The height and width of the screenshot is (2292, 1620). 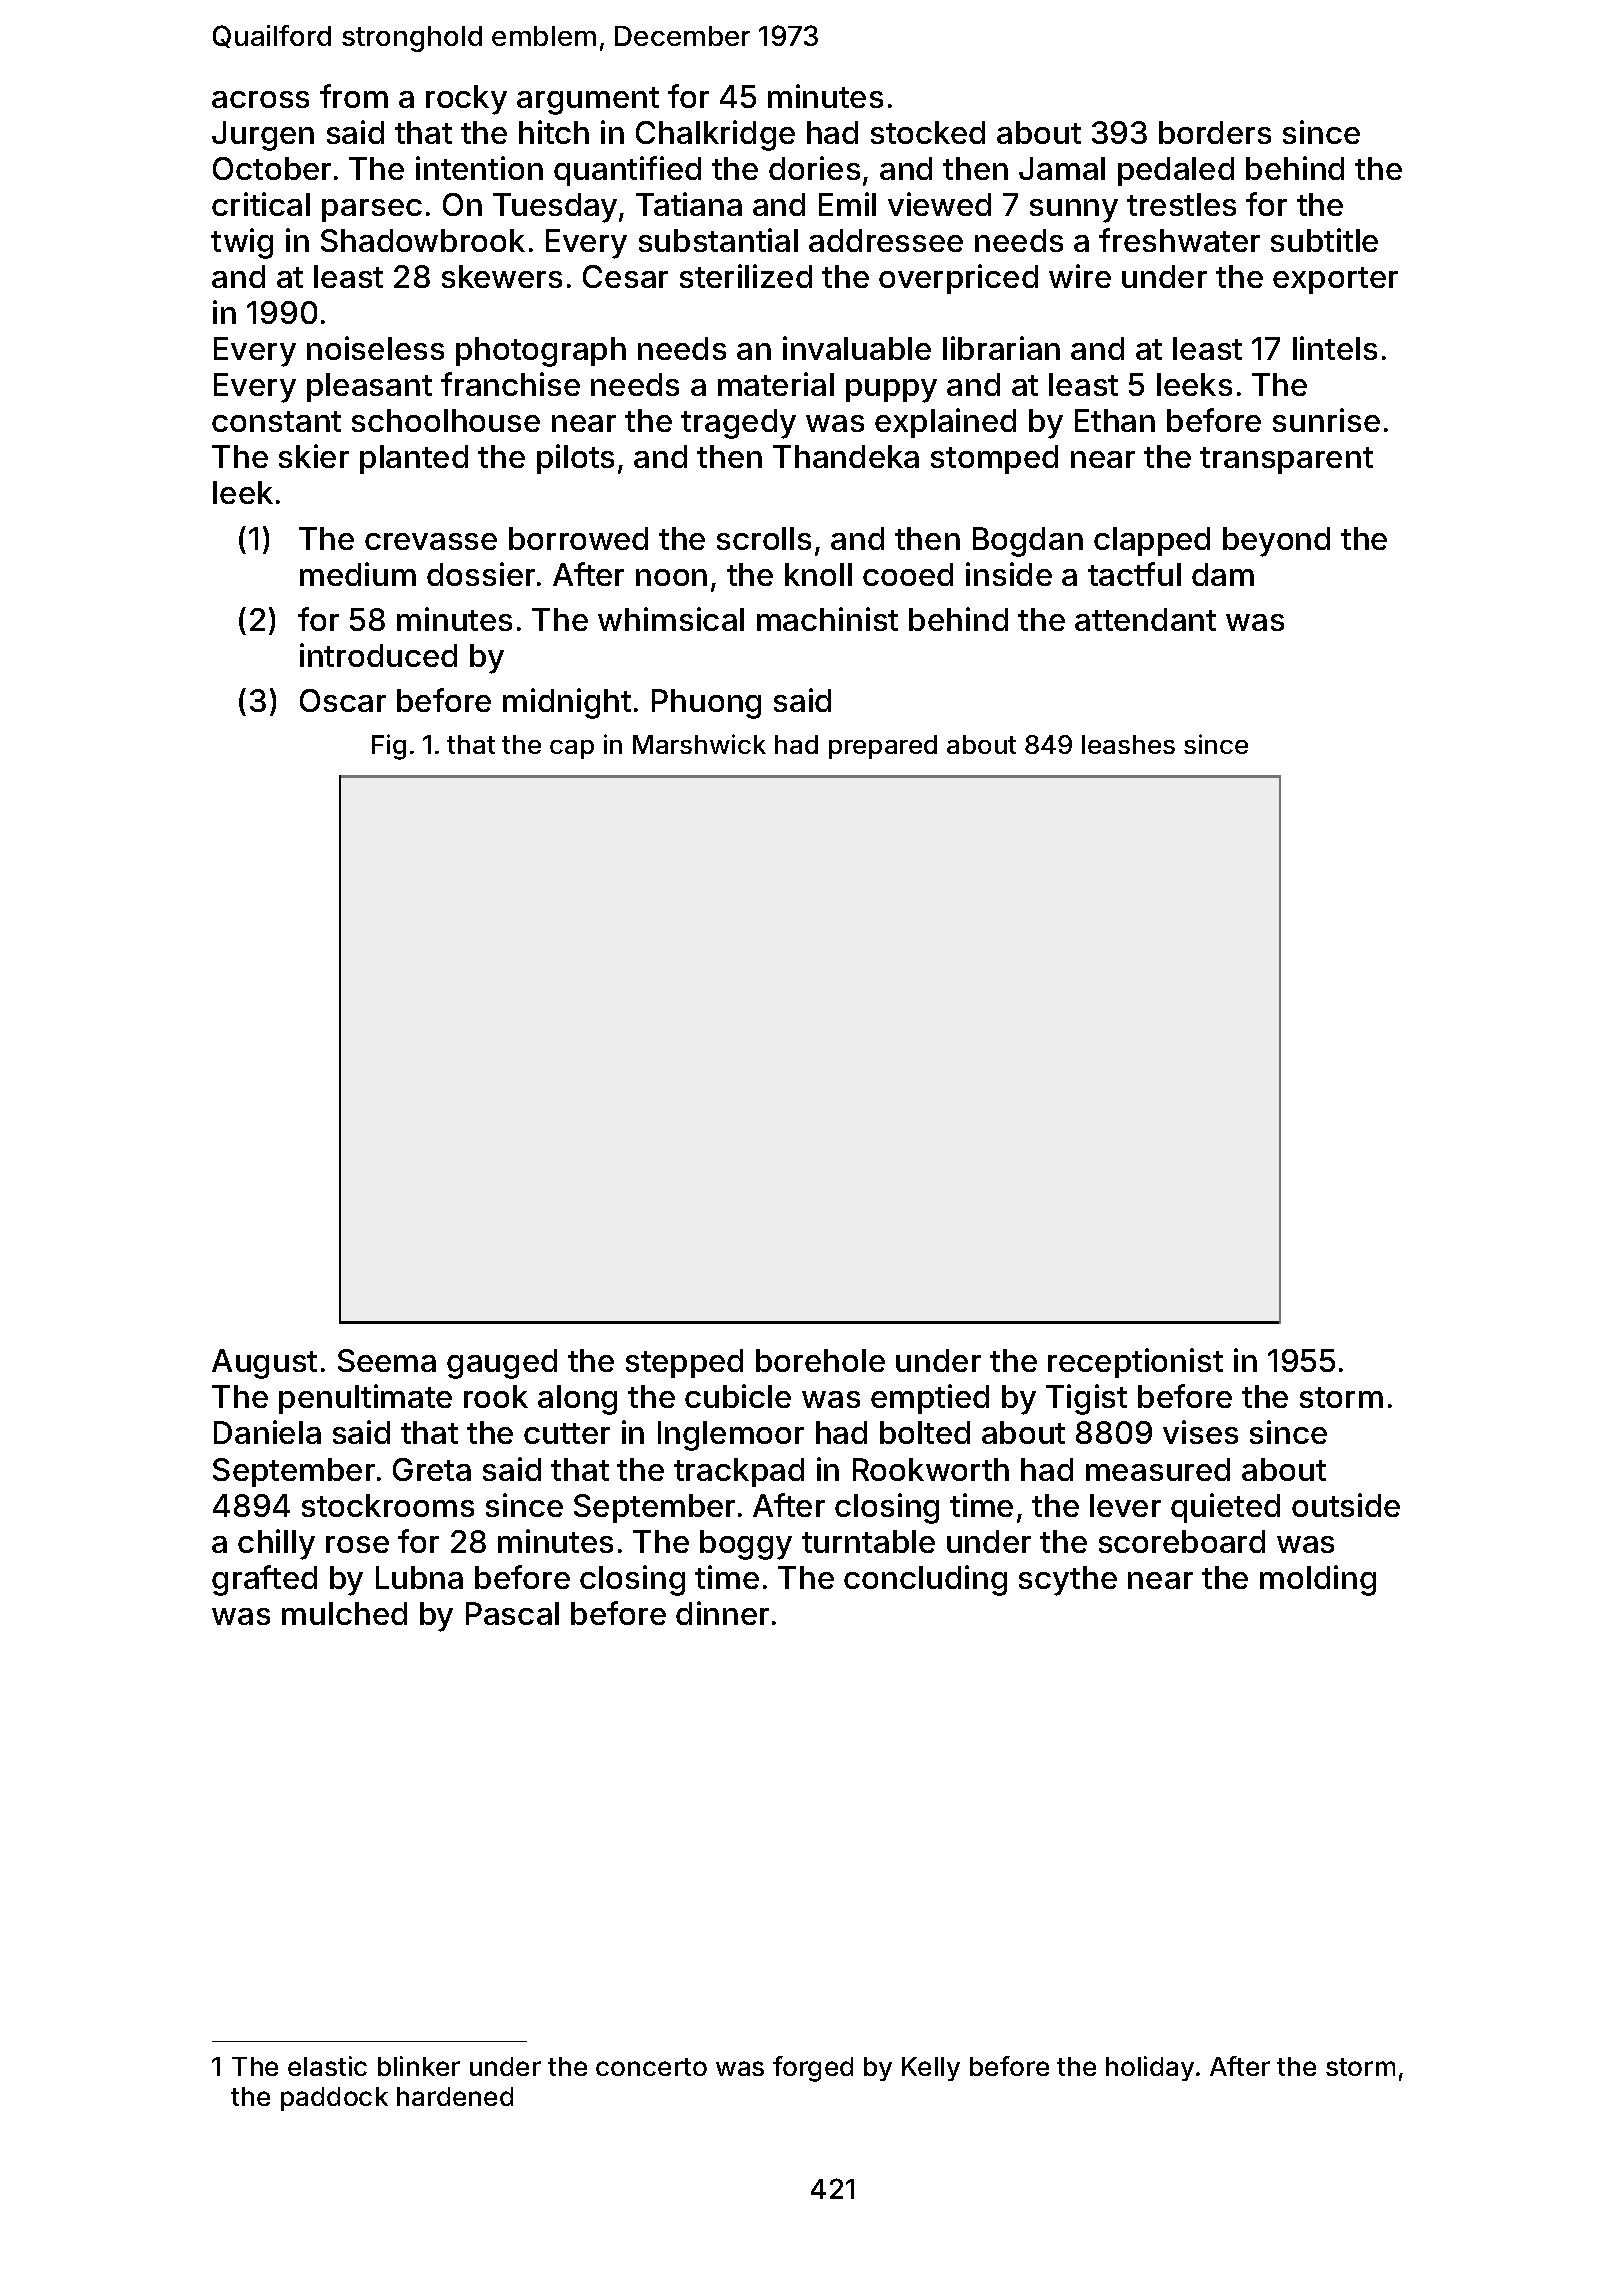 What do you see at coordinates (466, 100) in the screenshot?
I see `rocky` at bounding box center [466, 100].
